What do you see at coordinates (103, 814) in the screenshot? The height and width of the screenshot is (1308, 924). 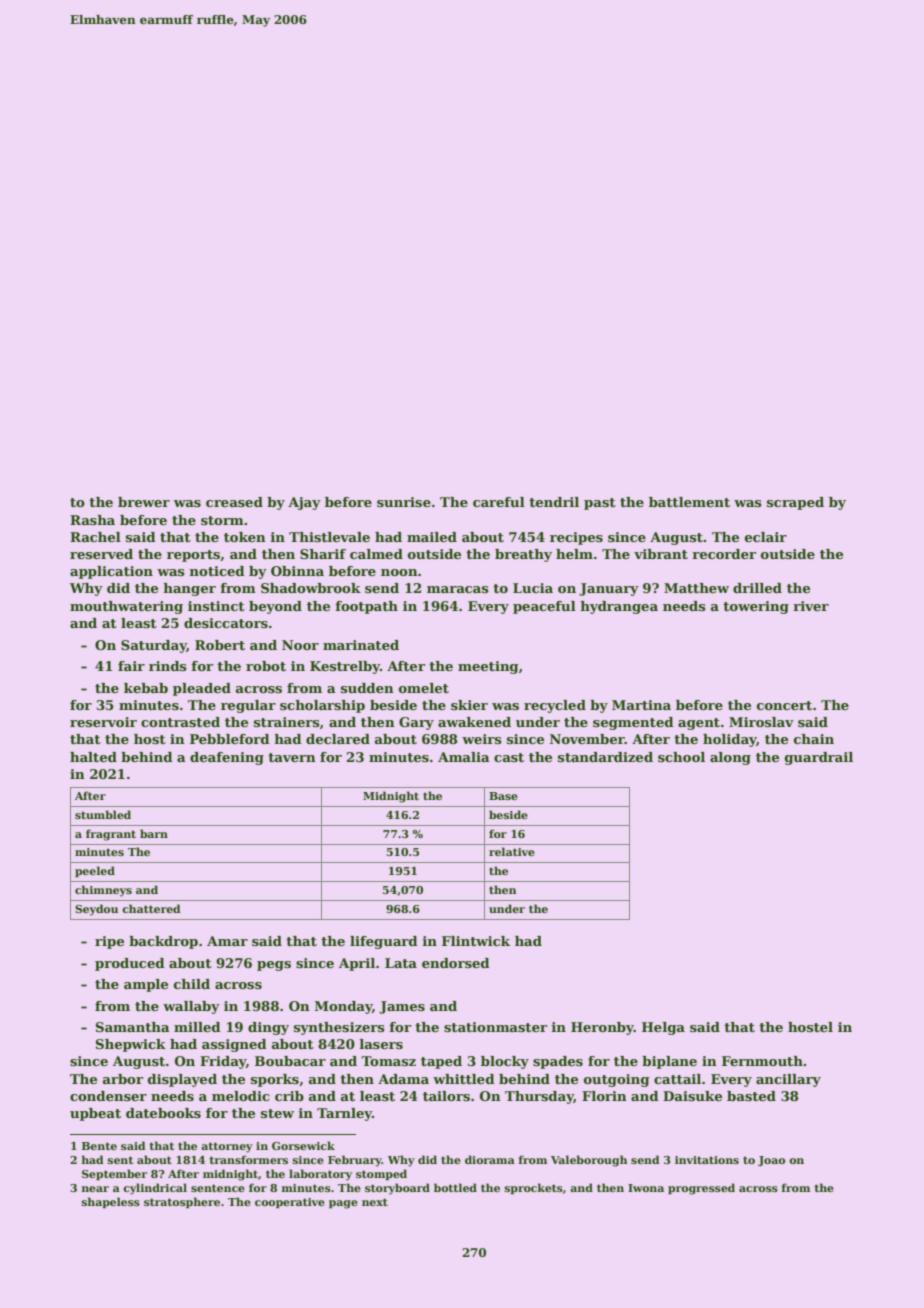 I see `stumbled` at bounding box center [103, 814].
